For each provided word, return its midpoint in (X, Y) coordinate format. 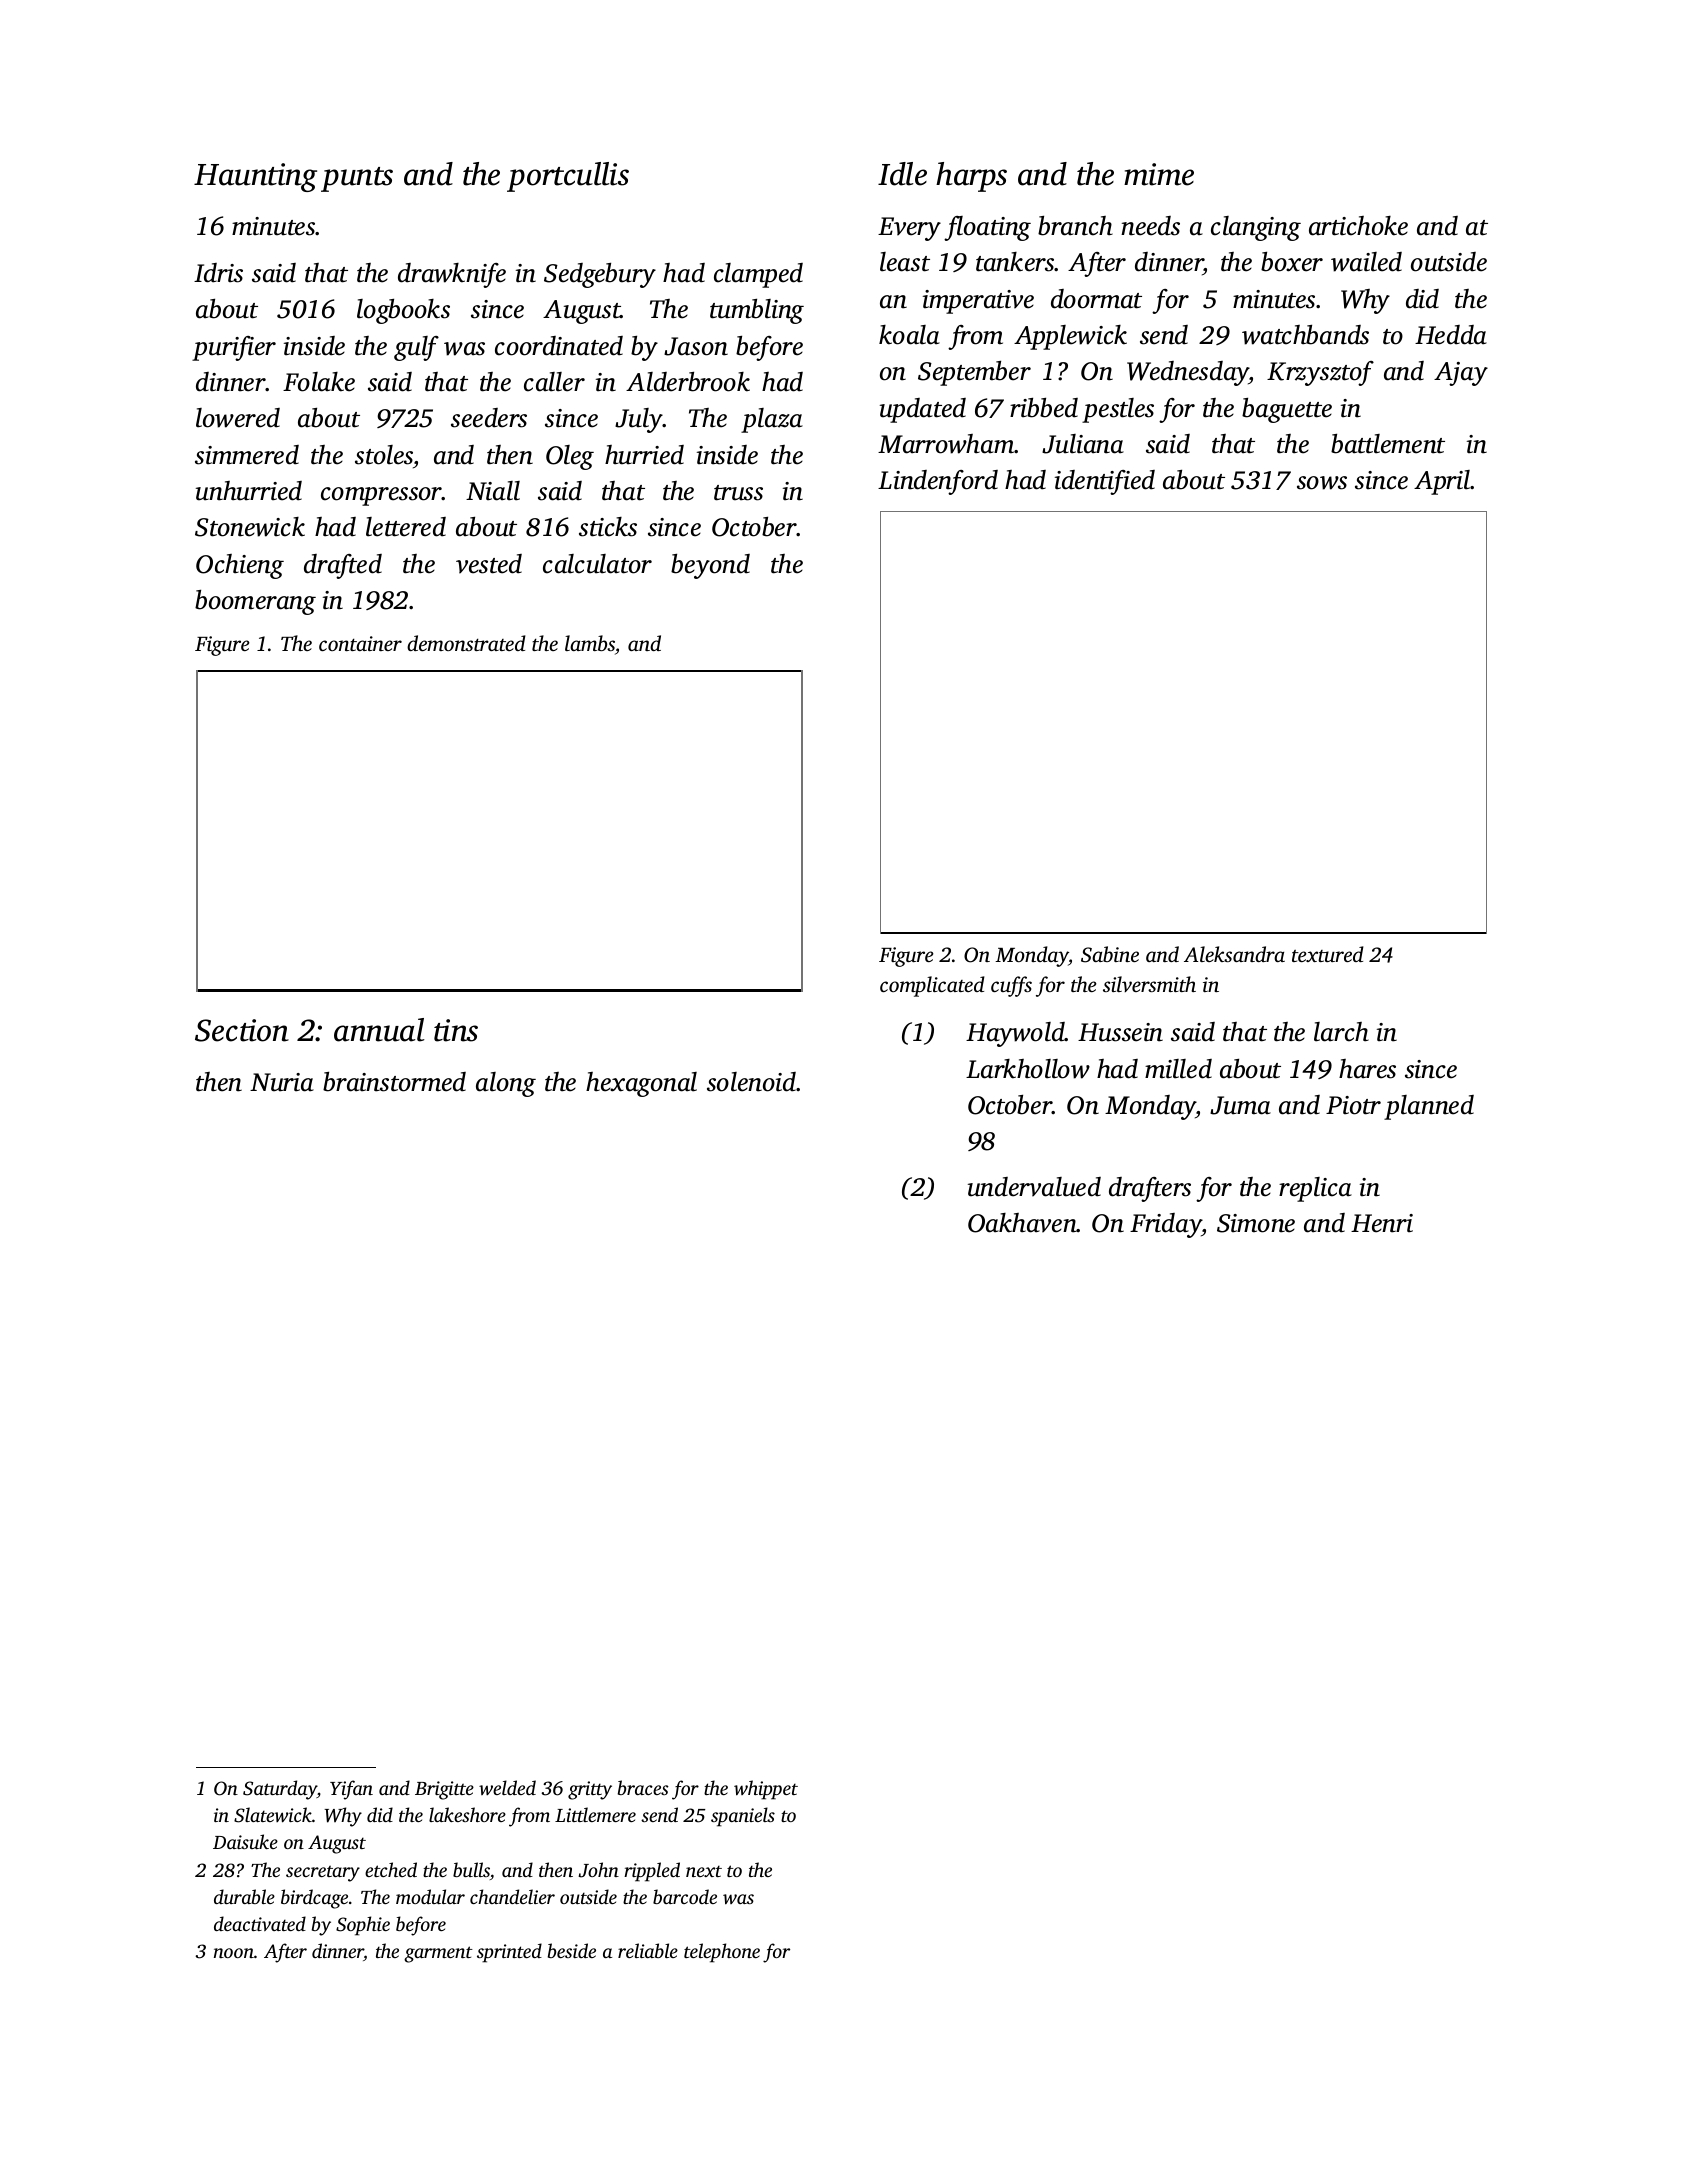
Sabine (1110, 954)
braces (643, 1787)
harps (971, 177)
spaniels (743, 1817)
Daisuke (245, 1841)
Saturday (280, 1790)
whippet (766, 1790)
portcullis (568, 177)
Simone (1256, 1223)
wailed (1366, 262)
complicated (932, 986)
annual (379, 1030)
